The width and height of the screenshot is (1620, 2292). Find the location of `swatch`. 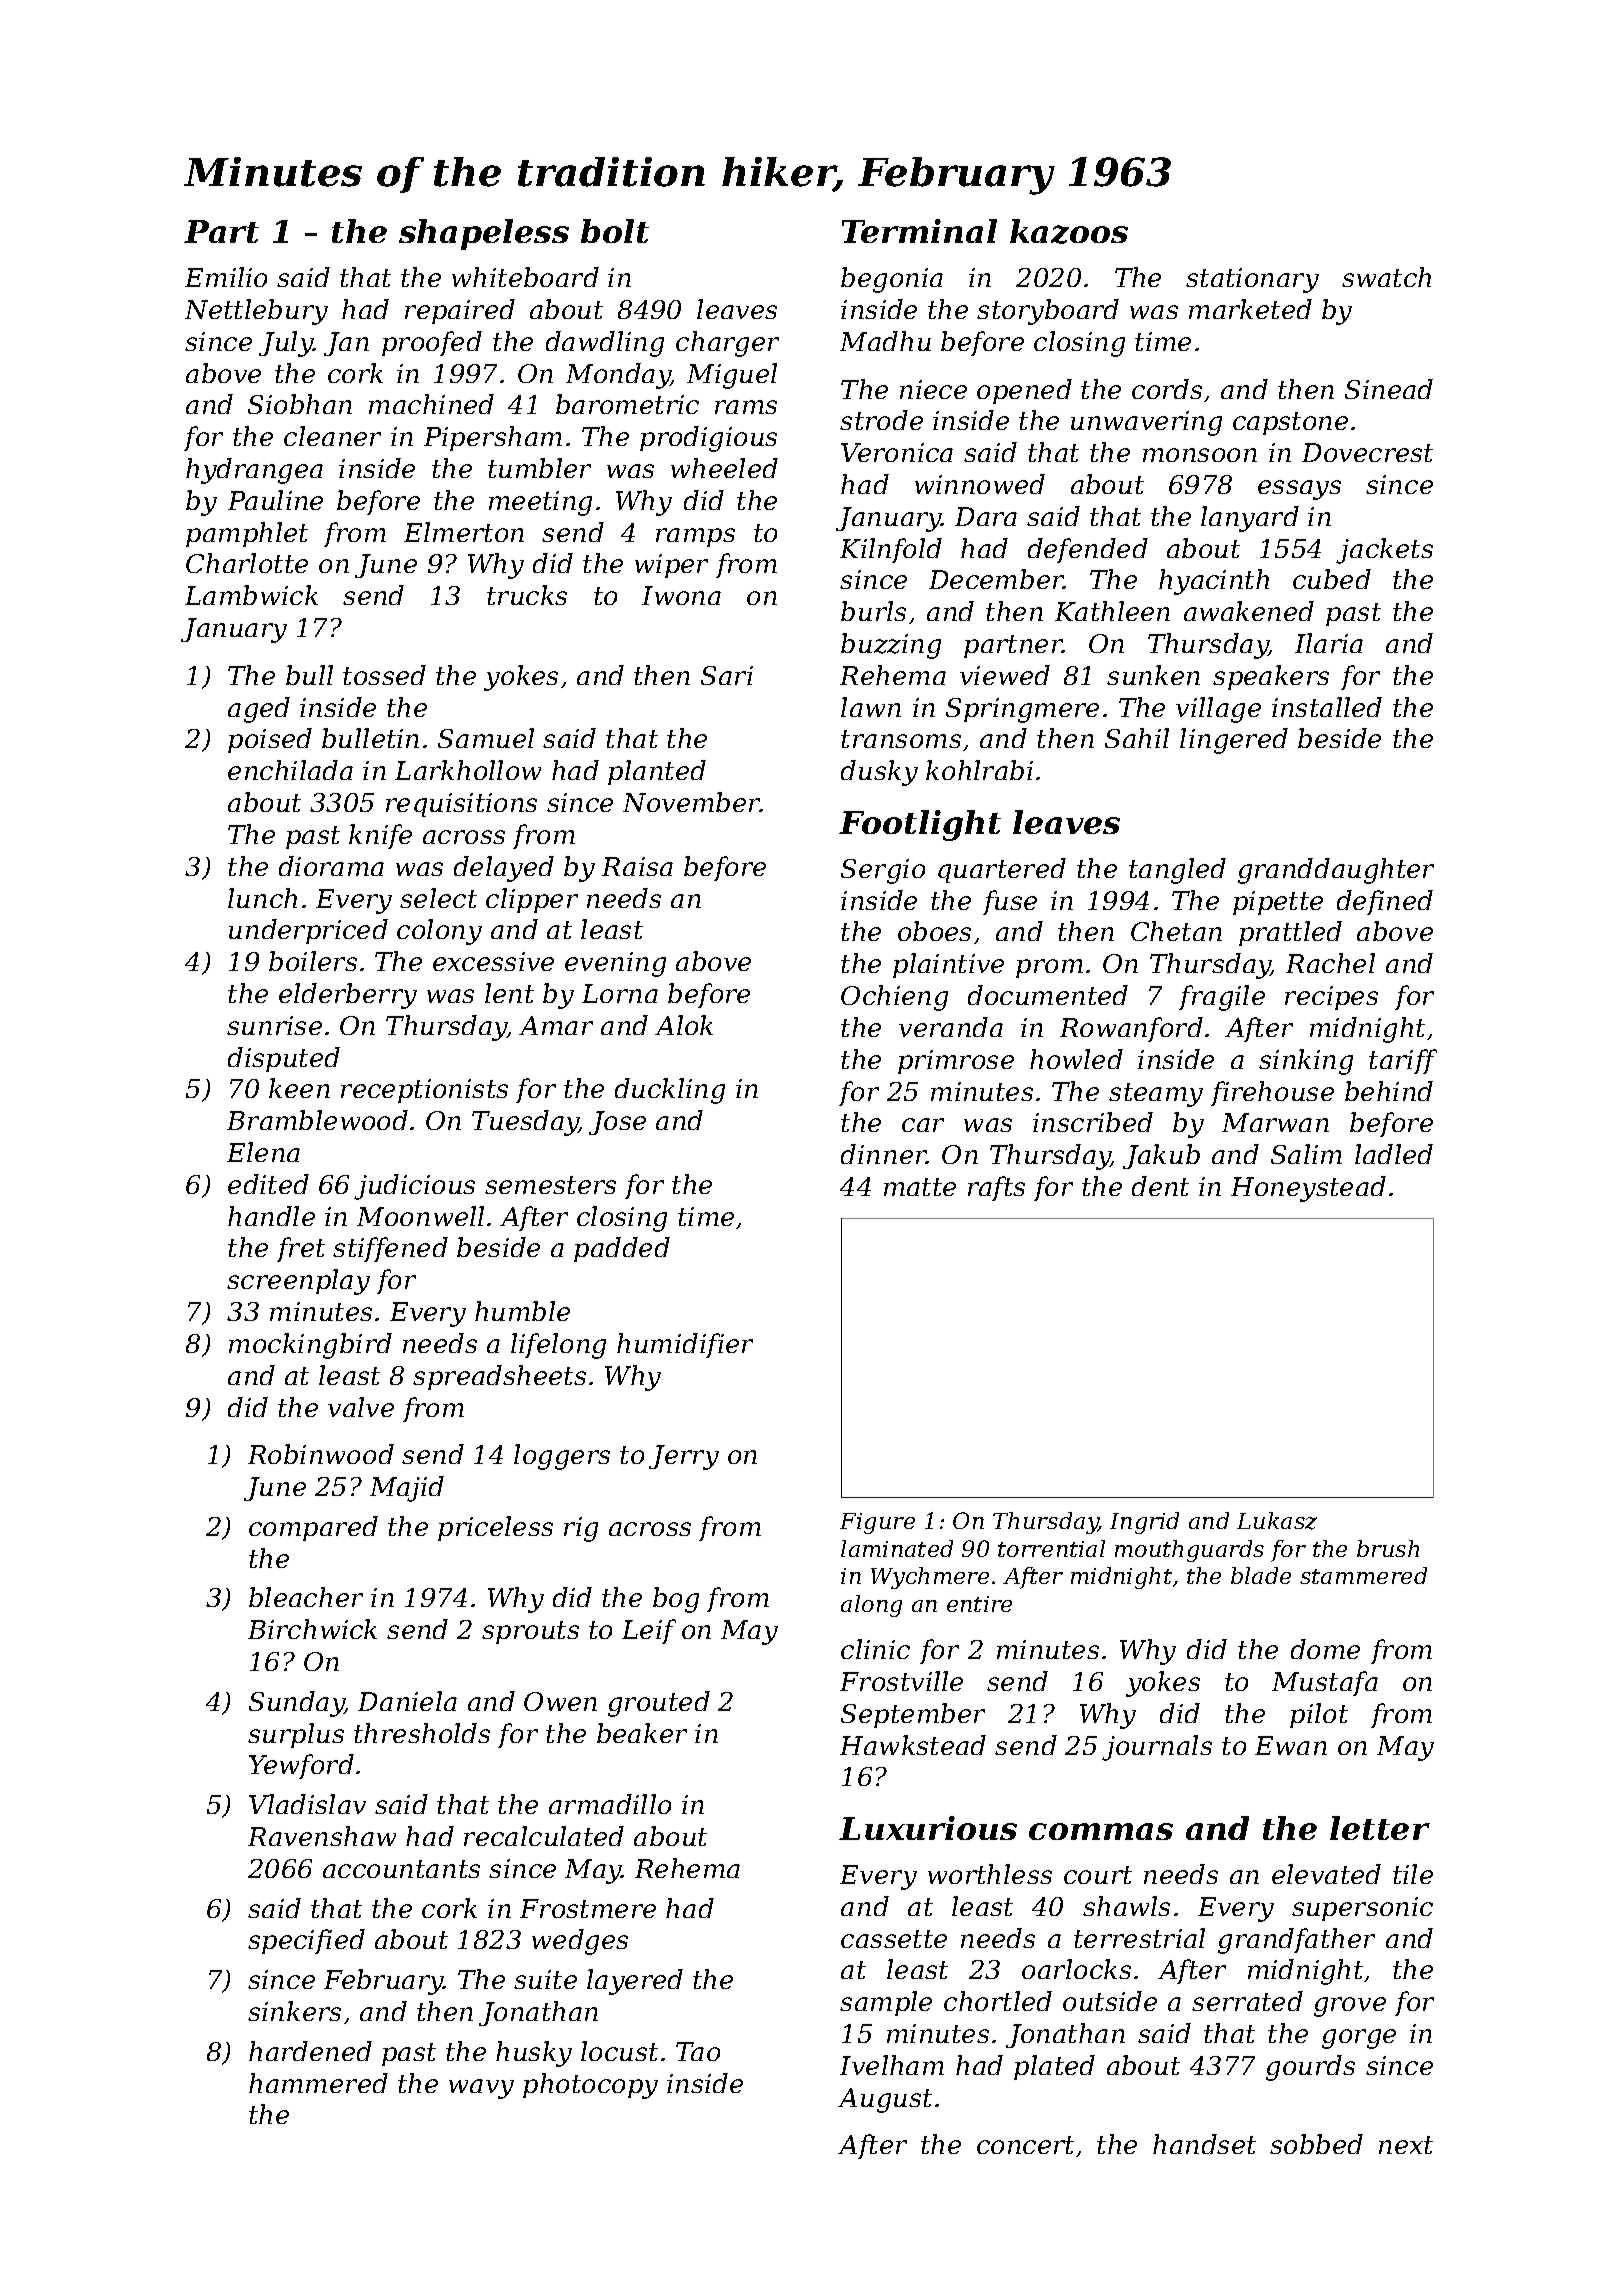

swatch is located at coordinates (1386, 277).
